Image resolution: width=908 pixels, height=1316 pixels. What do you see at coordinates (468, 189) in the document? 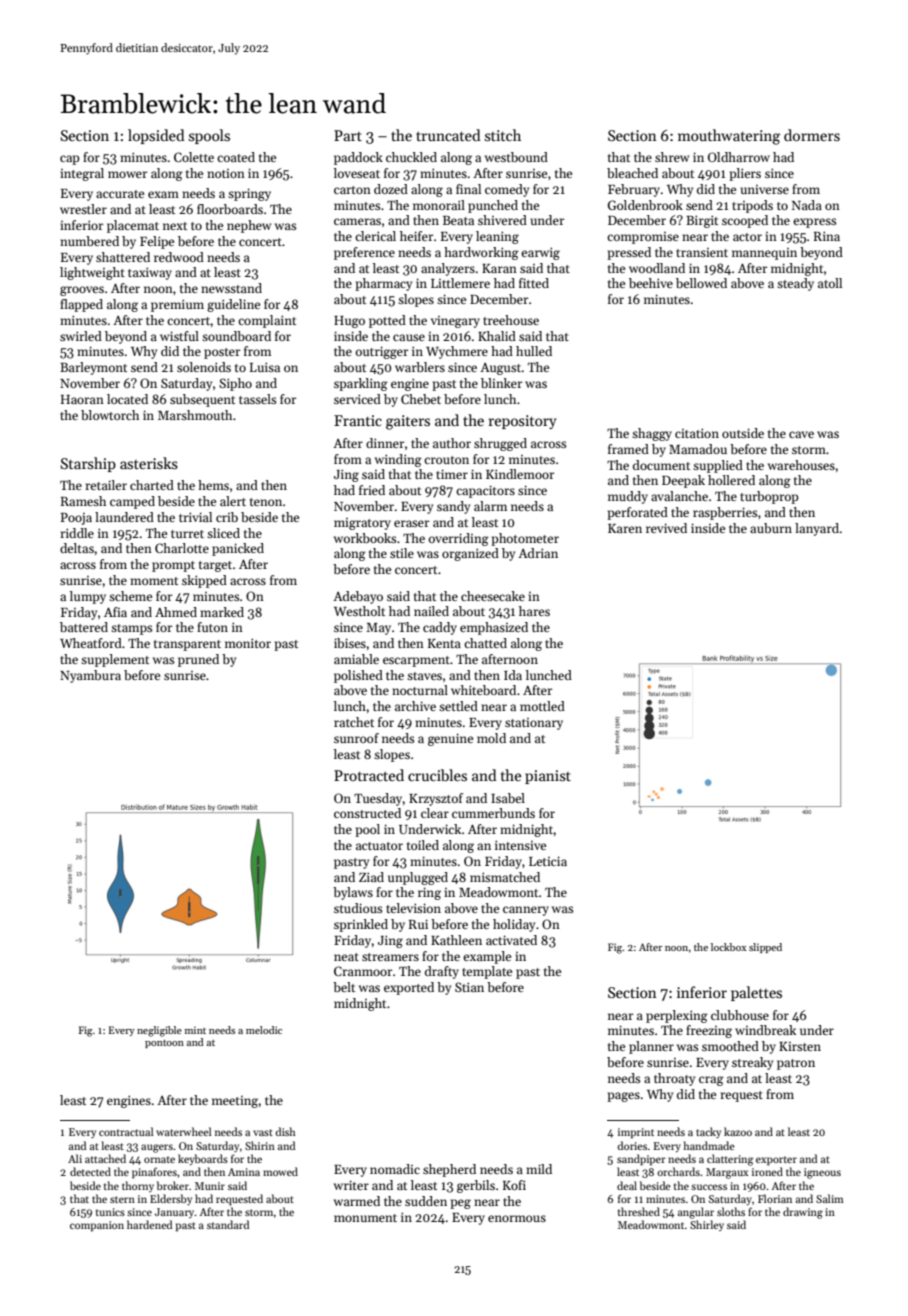
I see `final` at bounding box center [468, 189].
